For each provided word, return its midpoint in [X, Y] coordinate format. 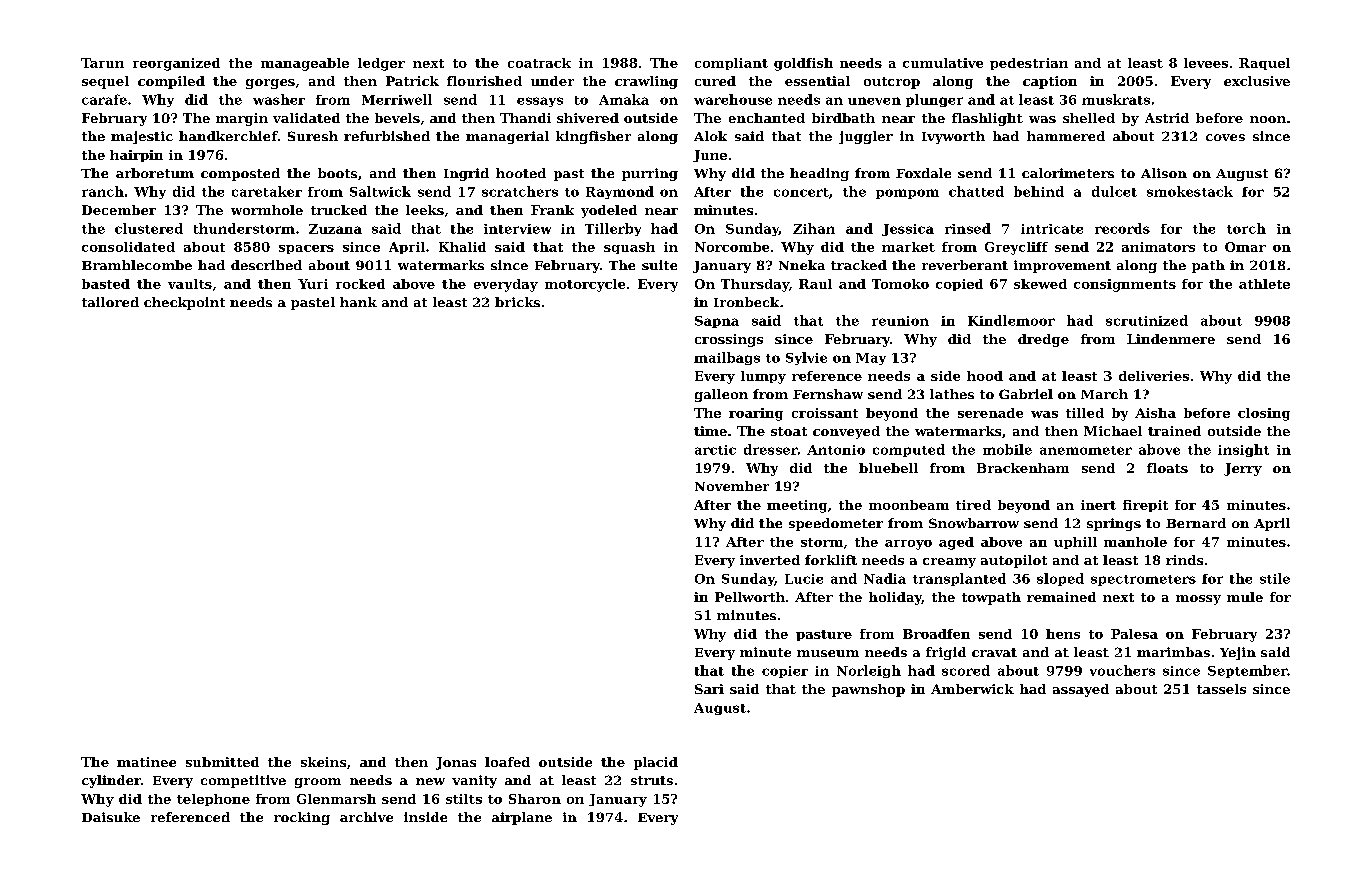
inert [1098, 505]
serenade [990, 413]
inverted [770, 560]
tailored [110, 302]
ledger [381, 64]
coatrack [539, 63]
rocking [302, 818]
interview [517, 229]
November [732, 486]
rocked [360, 284]
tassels [1221, 689]
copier [785, 672]
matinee [146, 762]
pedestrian [1029, 64]
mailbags [727, 358]
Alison [1164, 173]
